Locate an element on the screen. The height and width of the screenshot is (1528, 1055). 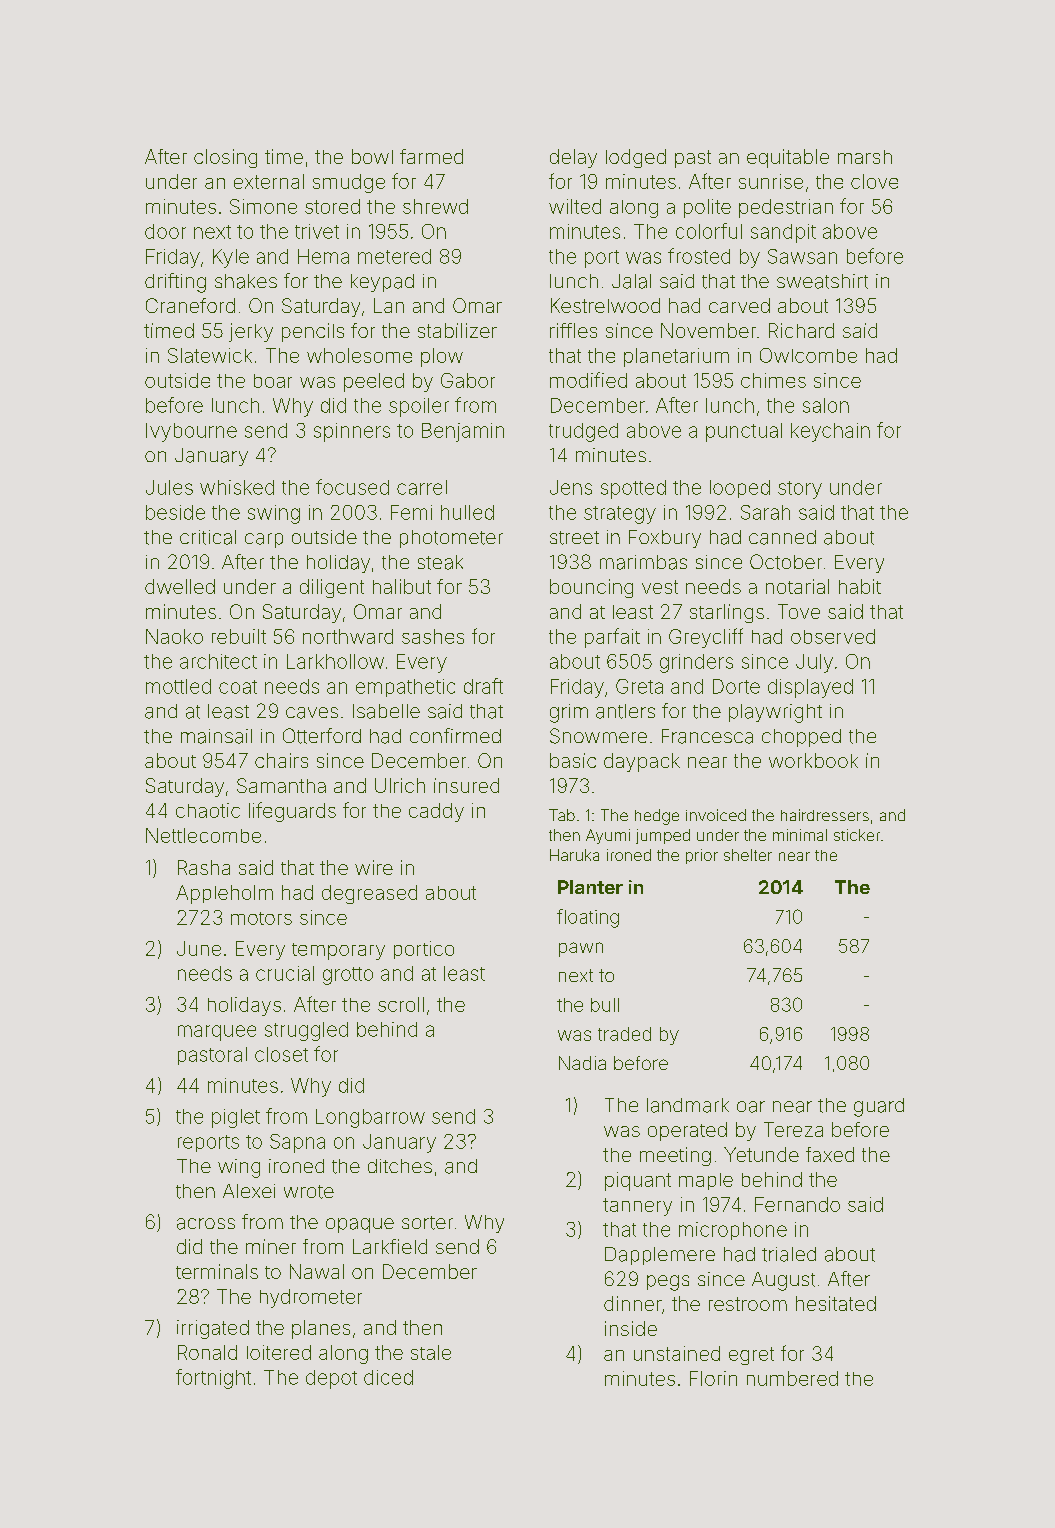
equitable is located at coordinates (788, 158).
